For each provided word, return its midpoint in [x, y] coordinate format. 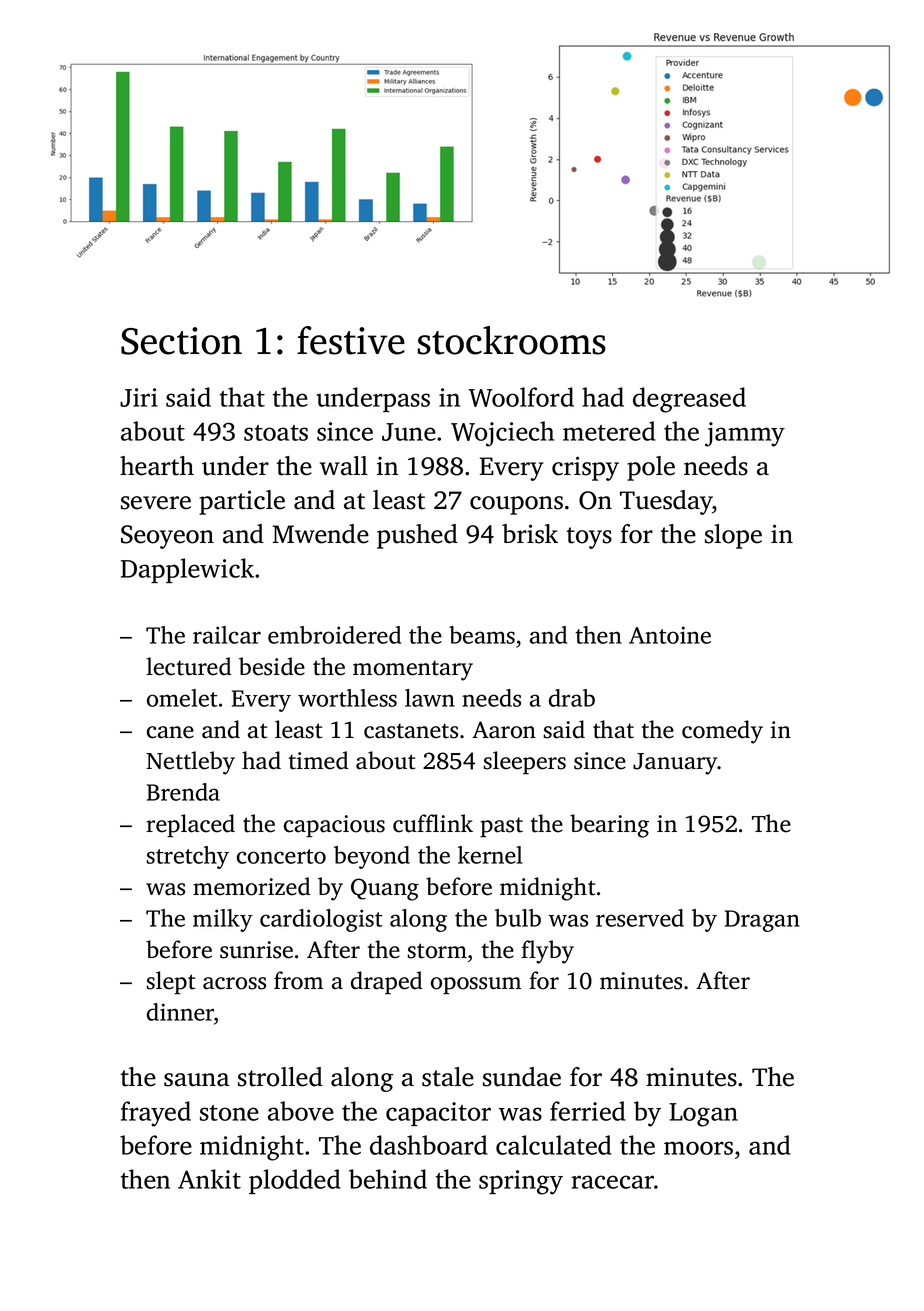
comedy [722, 732]
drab [572, 698]
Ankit [209, 1179]
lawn [430, 698]
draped [387, 983]
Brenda [183, 792]
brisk [530, 534]
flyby [547, 952]
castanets [411, 731]
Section [181, 341]
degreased [689, 400]
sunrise [256, 950]
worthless [347, 698]
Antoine [670, 635]
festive [351, 340]
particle [242, 502]
